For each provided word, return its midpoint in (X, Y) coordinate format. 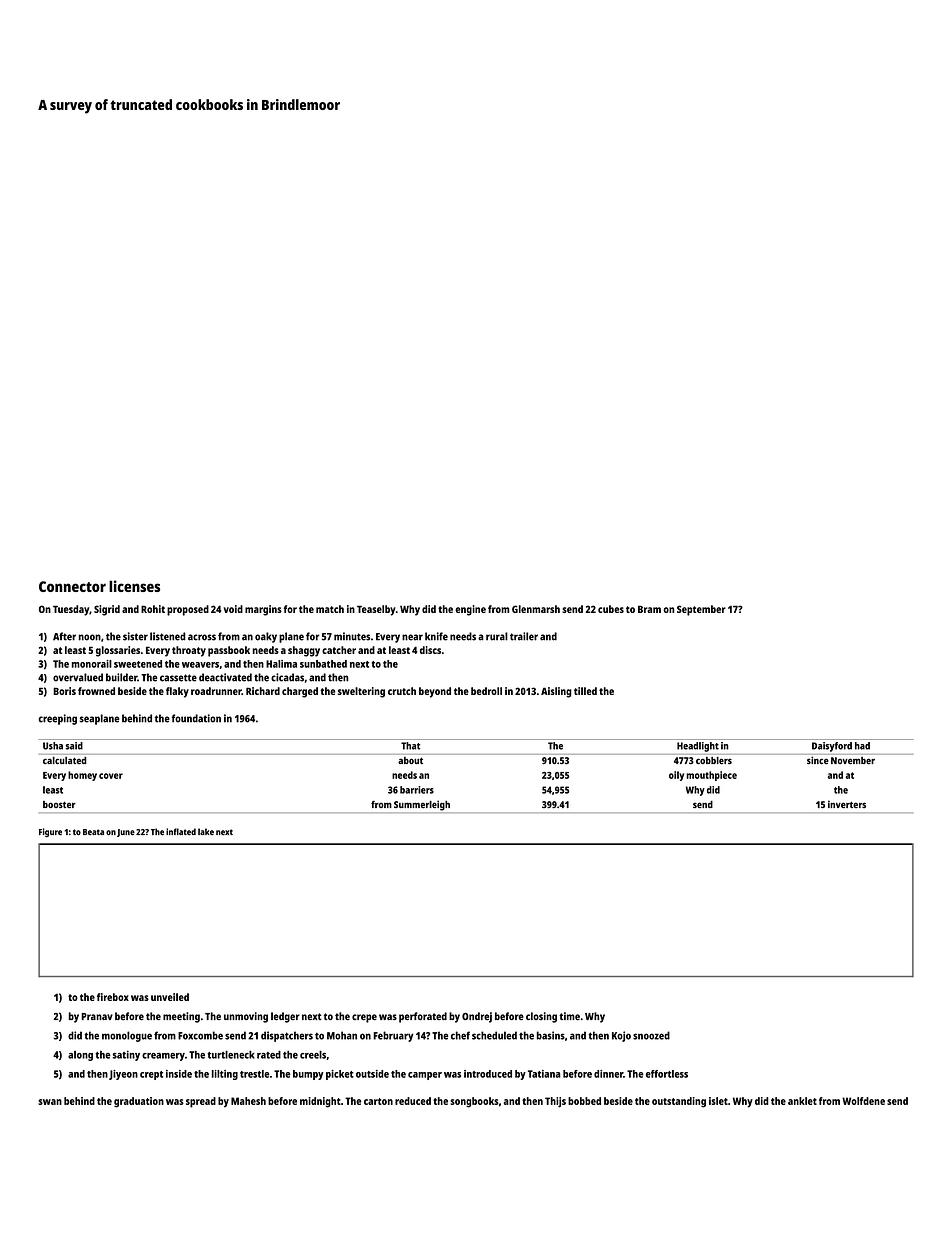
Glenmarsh (536, 609)
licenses (134, 586)
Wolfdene (863, 1101)
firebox (113, 997)
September (701, 610)
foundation (196, 718)
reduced (413, 1101)
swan (50, 1102)
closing (541, 1017)
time (569, 1016)
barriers (417, 790)
